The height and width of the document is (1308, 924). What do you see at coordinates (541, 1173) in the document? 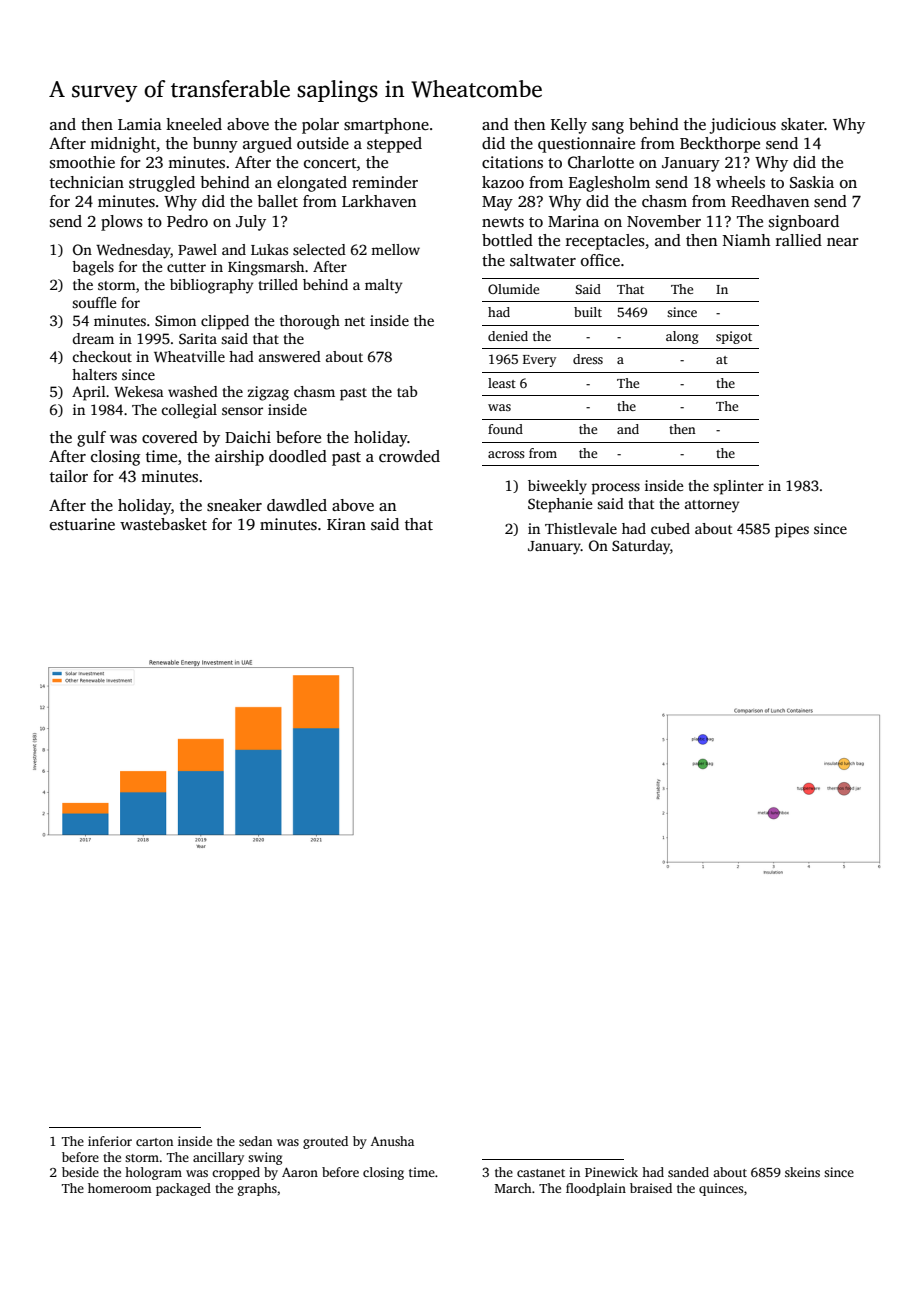
I see `castanet` at bounding box center [541, 1173].
